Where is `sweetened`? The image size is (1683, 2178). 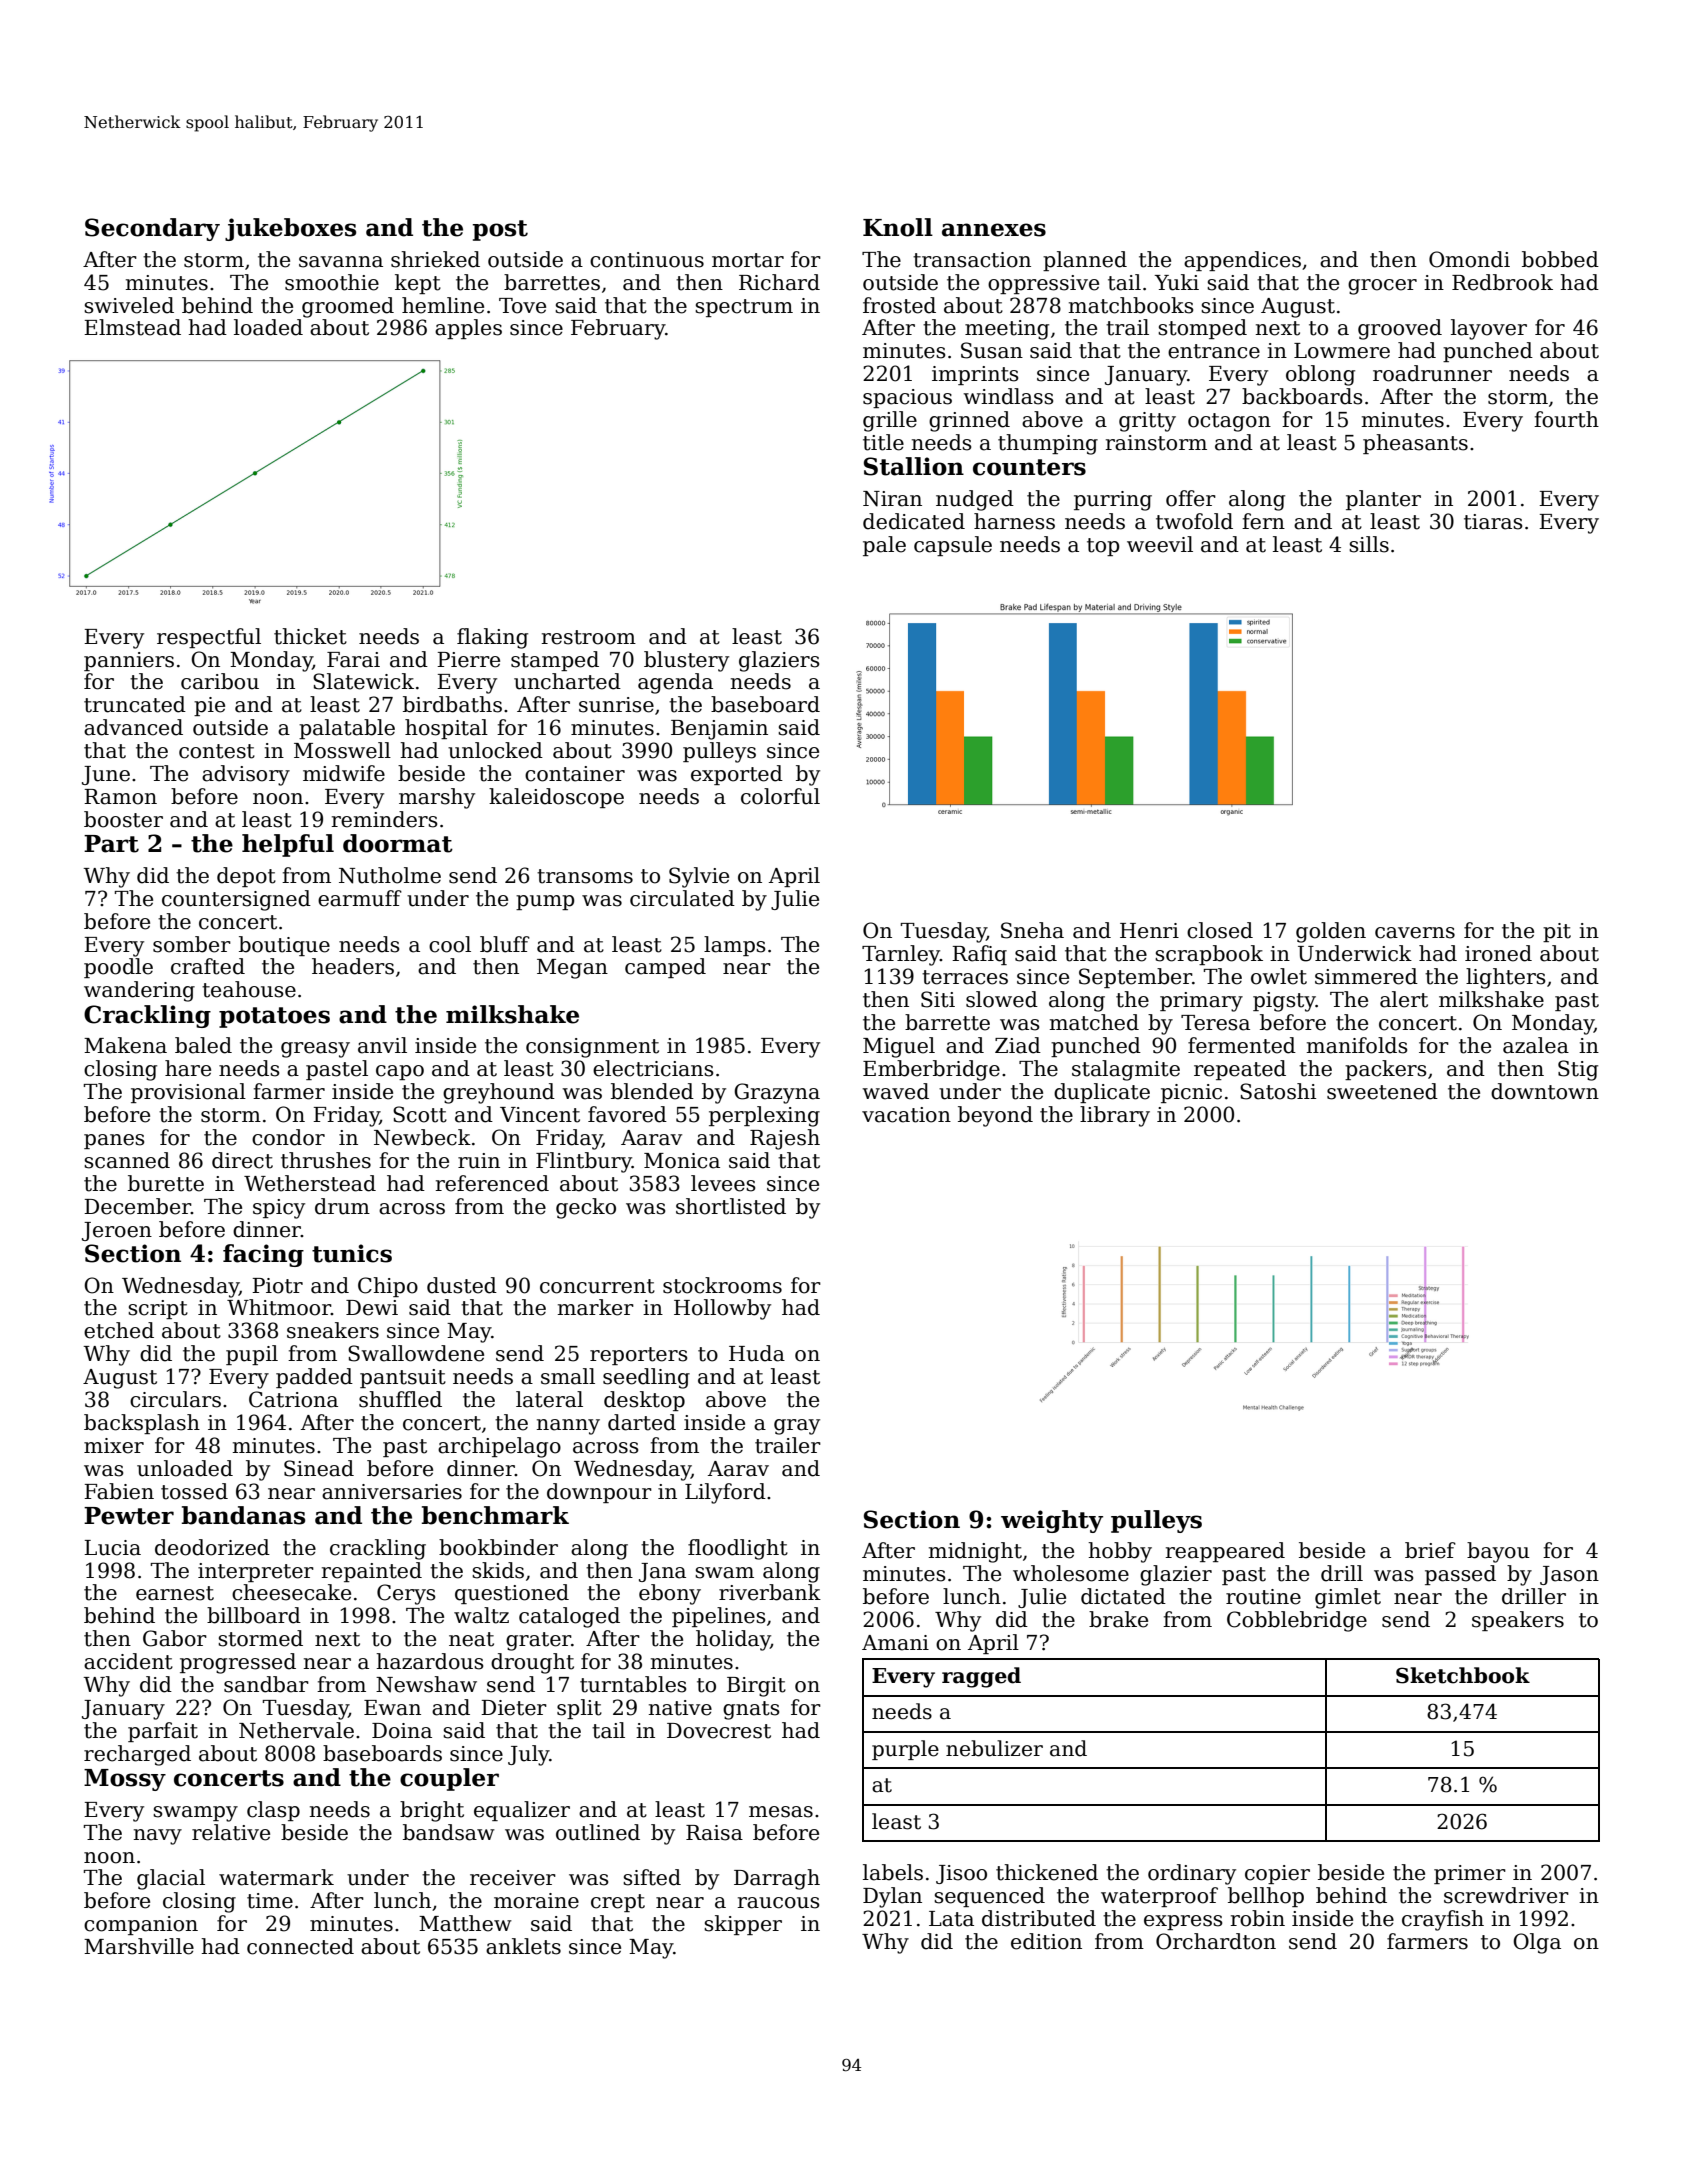
sweetened is located at coordinates (1382, 1091).
